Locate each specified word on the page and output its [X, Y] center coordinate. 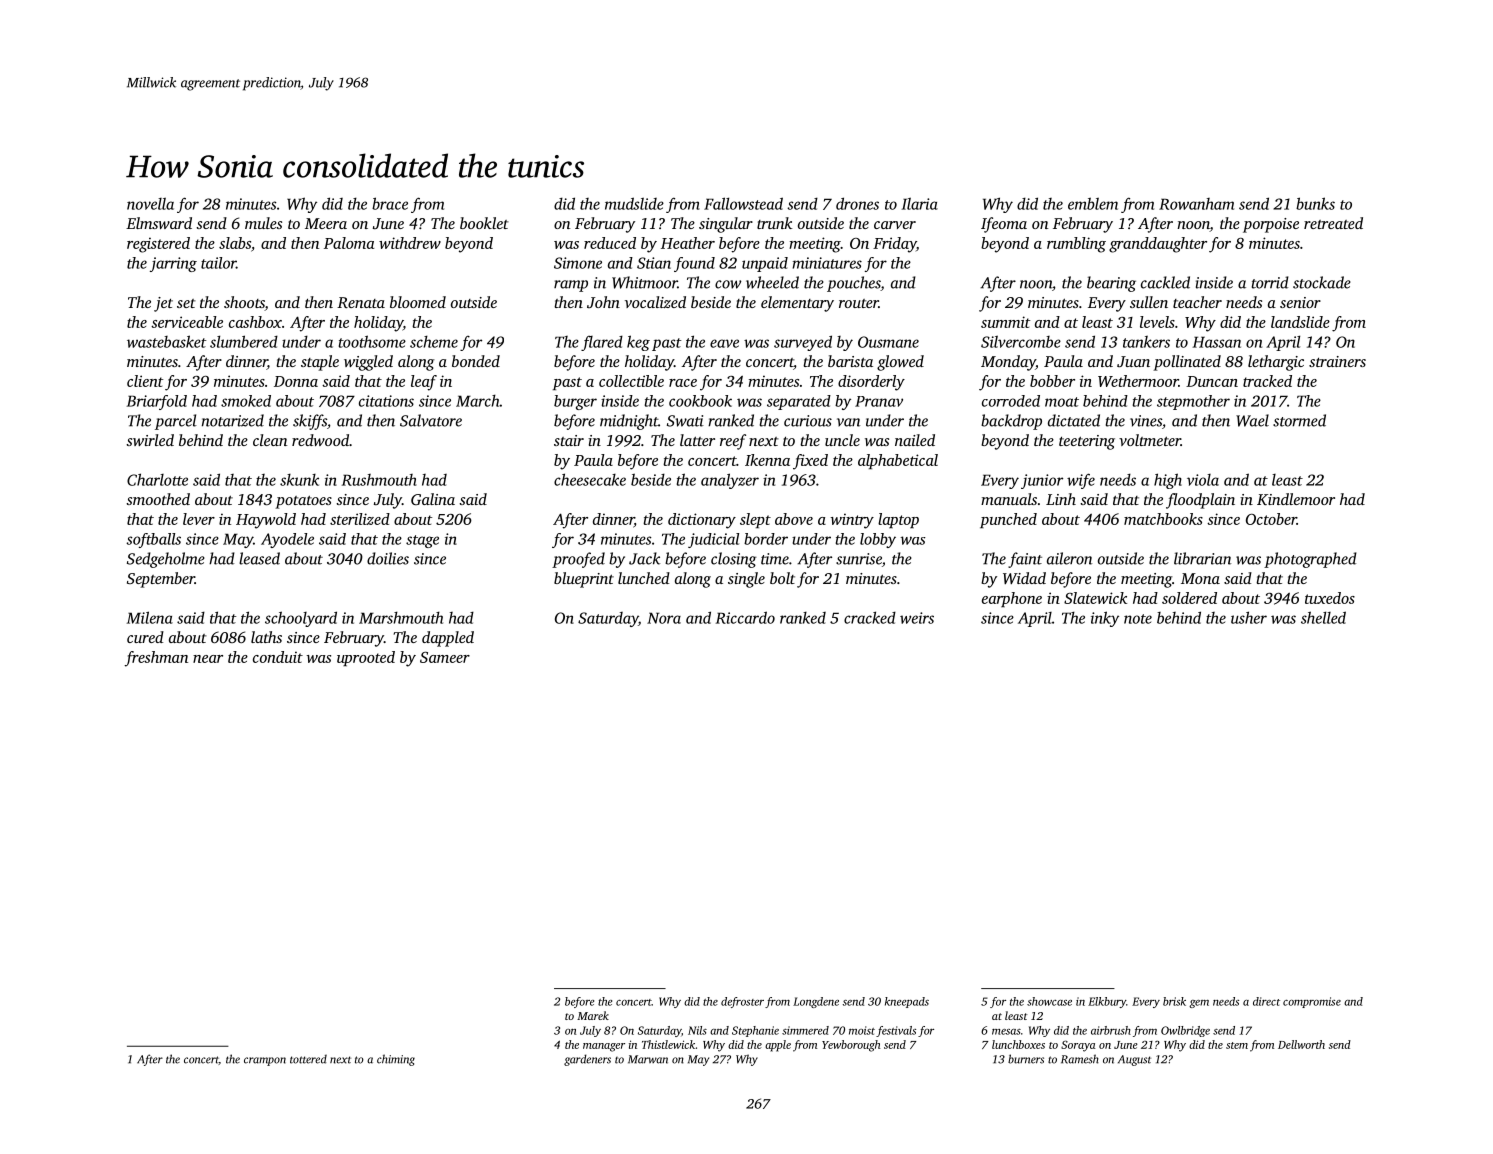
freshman [156, 659]
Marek [593, 1015]
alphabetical [898, 461]
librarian [1202, 558]
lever [199, 519]
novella [150, 203]
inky [1105, 619]
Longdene [816, 1002]
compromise [1312, 1002]
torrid [1270, 282]
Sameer [445, 657]
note [1138, 619]
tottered [308, 1059]
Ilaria [919, 203]
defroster [742, 1002]
